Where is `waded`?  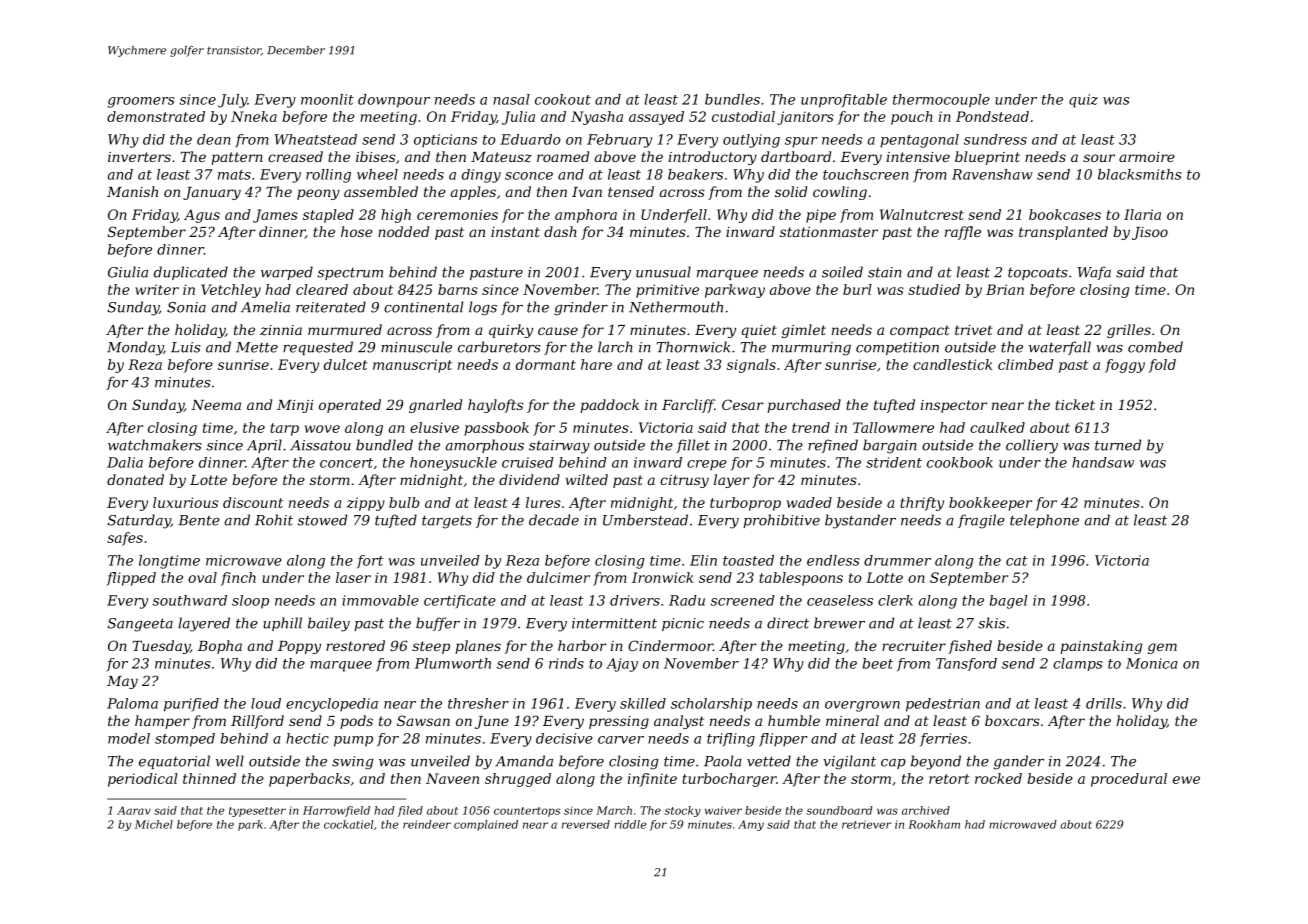 waded is located at coordinates (809, 502).
